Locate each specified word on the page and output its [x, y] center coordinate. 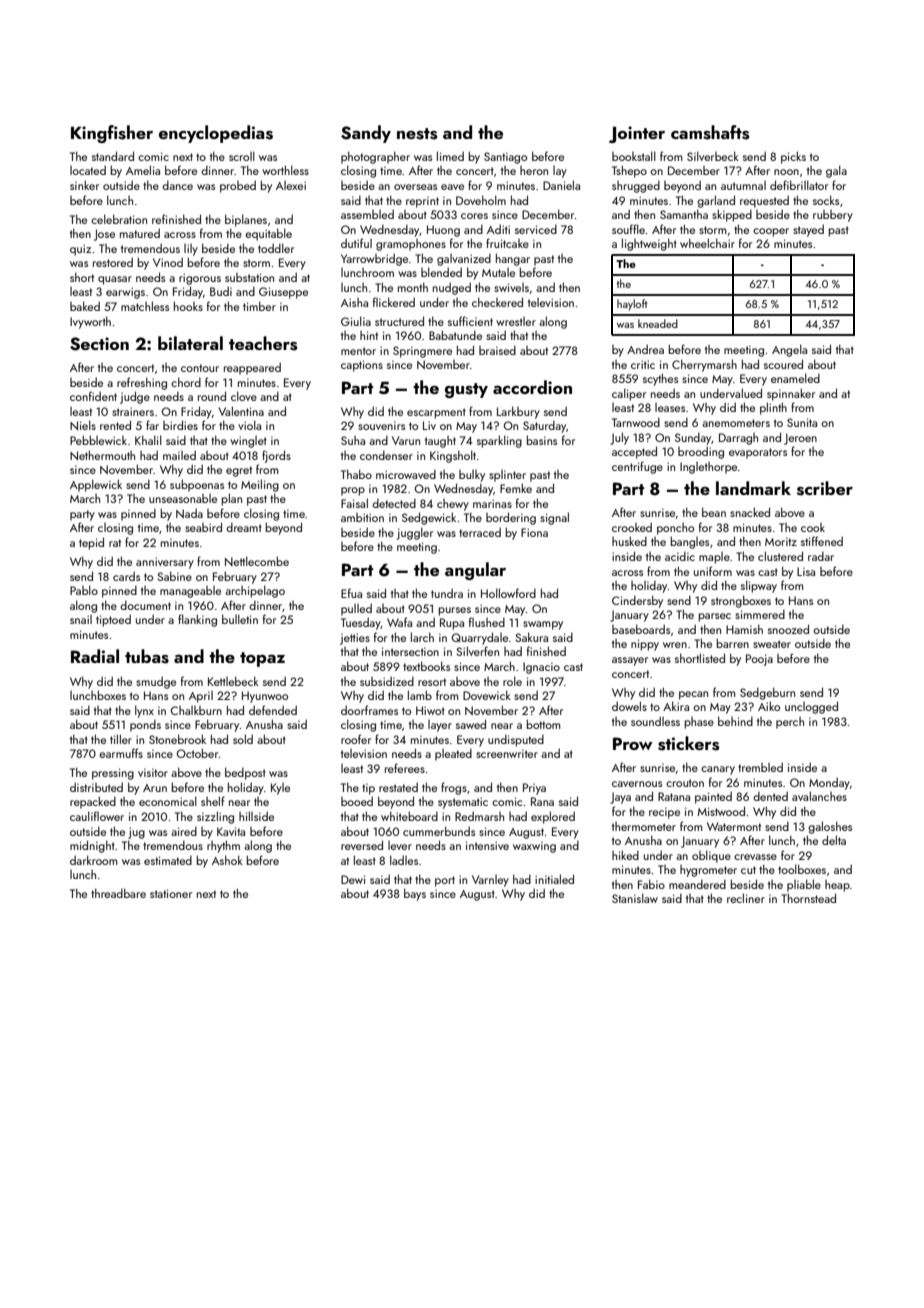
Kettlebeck [233, 681]
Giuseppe [283, 293]
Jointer [637, 134]
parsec [714, 617]
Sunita [802, 422]
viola [249, 425]
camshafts [710, 132]
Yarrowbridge [374, 259]
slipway [759, 586]
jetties [355, 639]
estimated [168, 860]
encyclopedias [216, 134]
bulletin [240, 619]
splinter [507, 476]
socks [826, 200]
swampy [543, 625]
